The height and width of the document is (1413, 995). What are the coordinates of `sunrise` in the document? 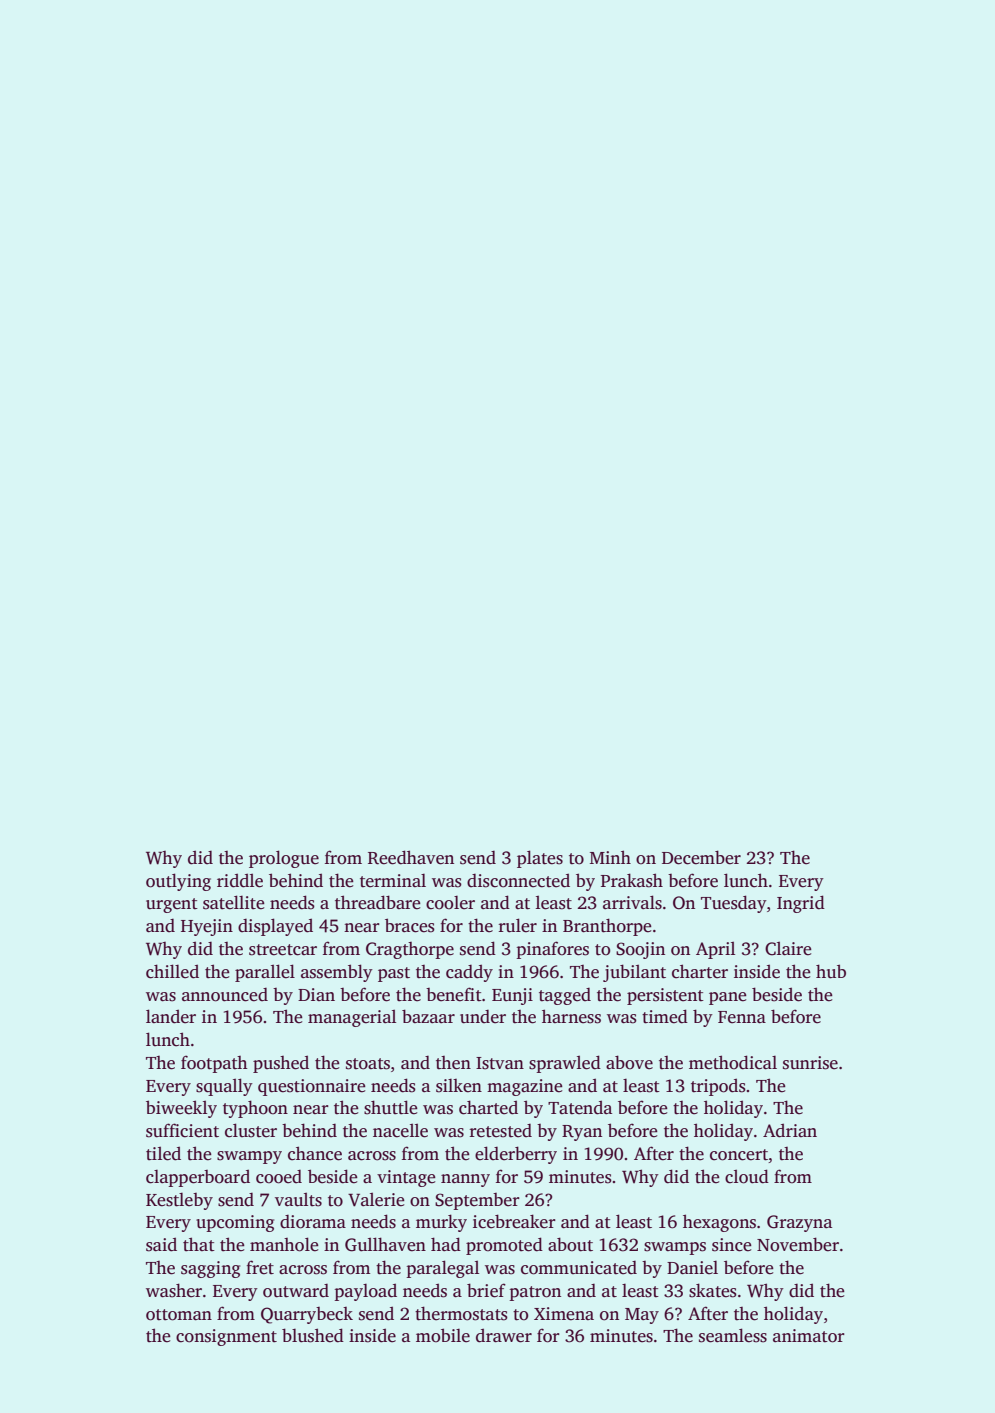 It's located at (810, 1063).
